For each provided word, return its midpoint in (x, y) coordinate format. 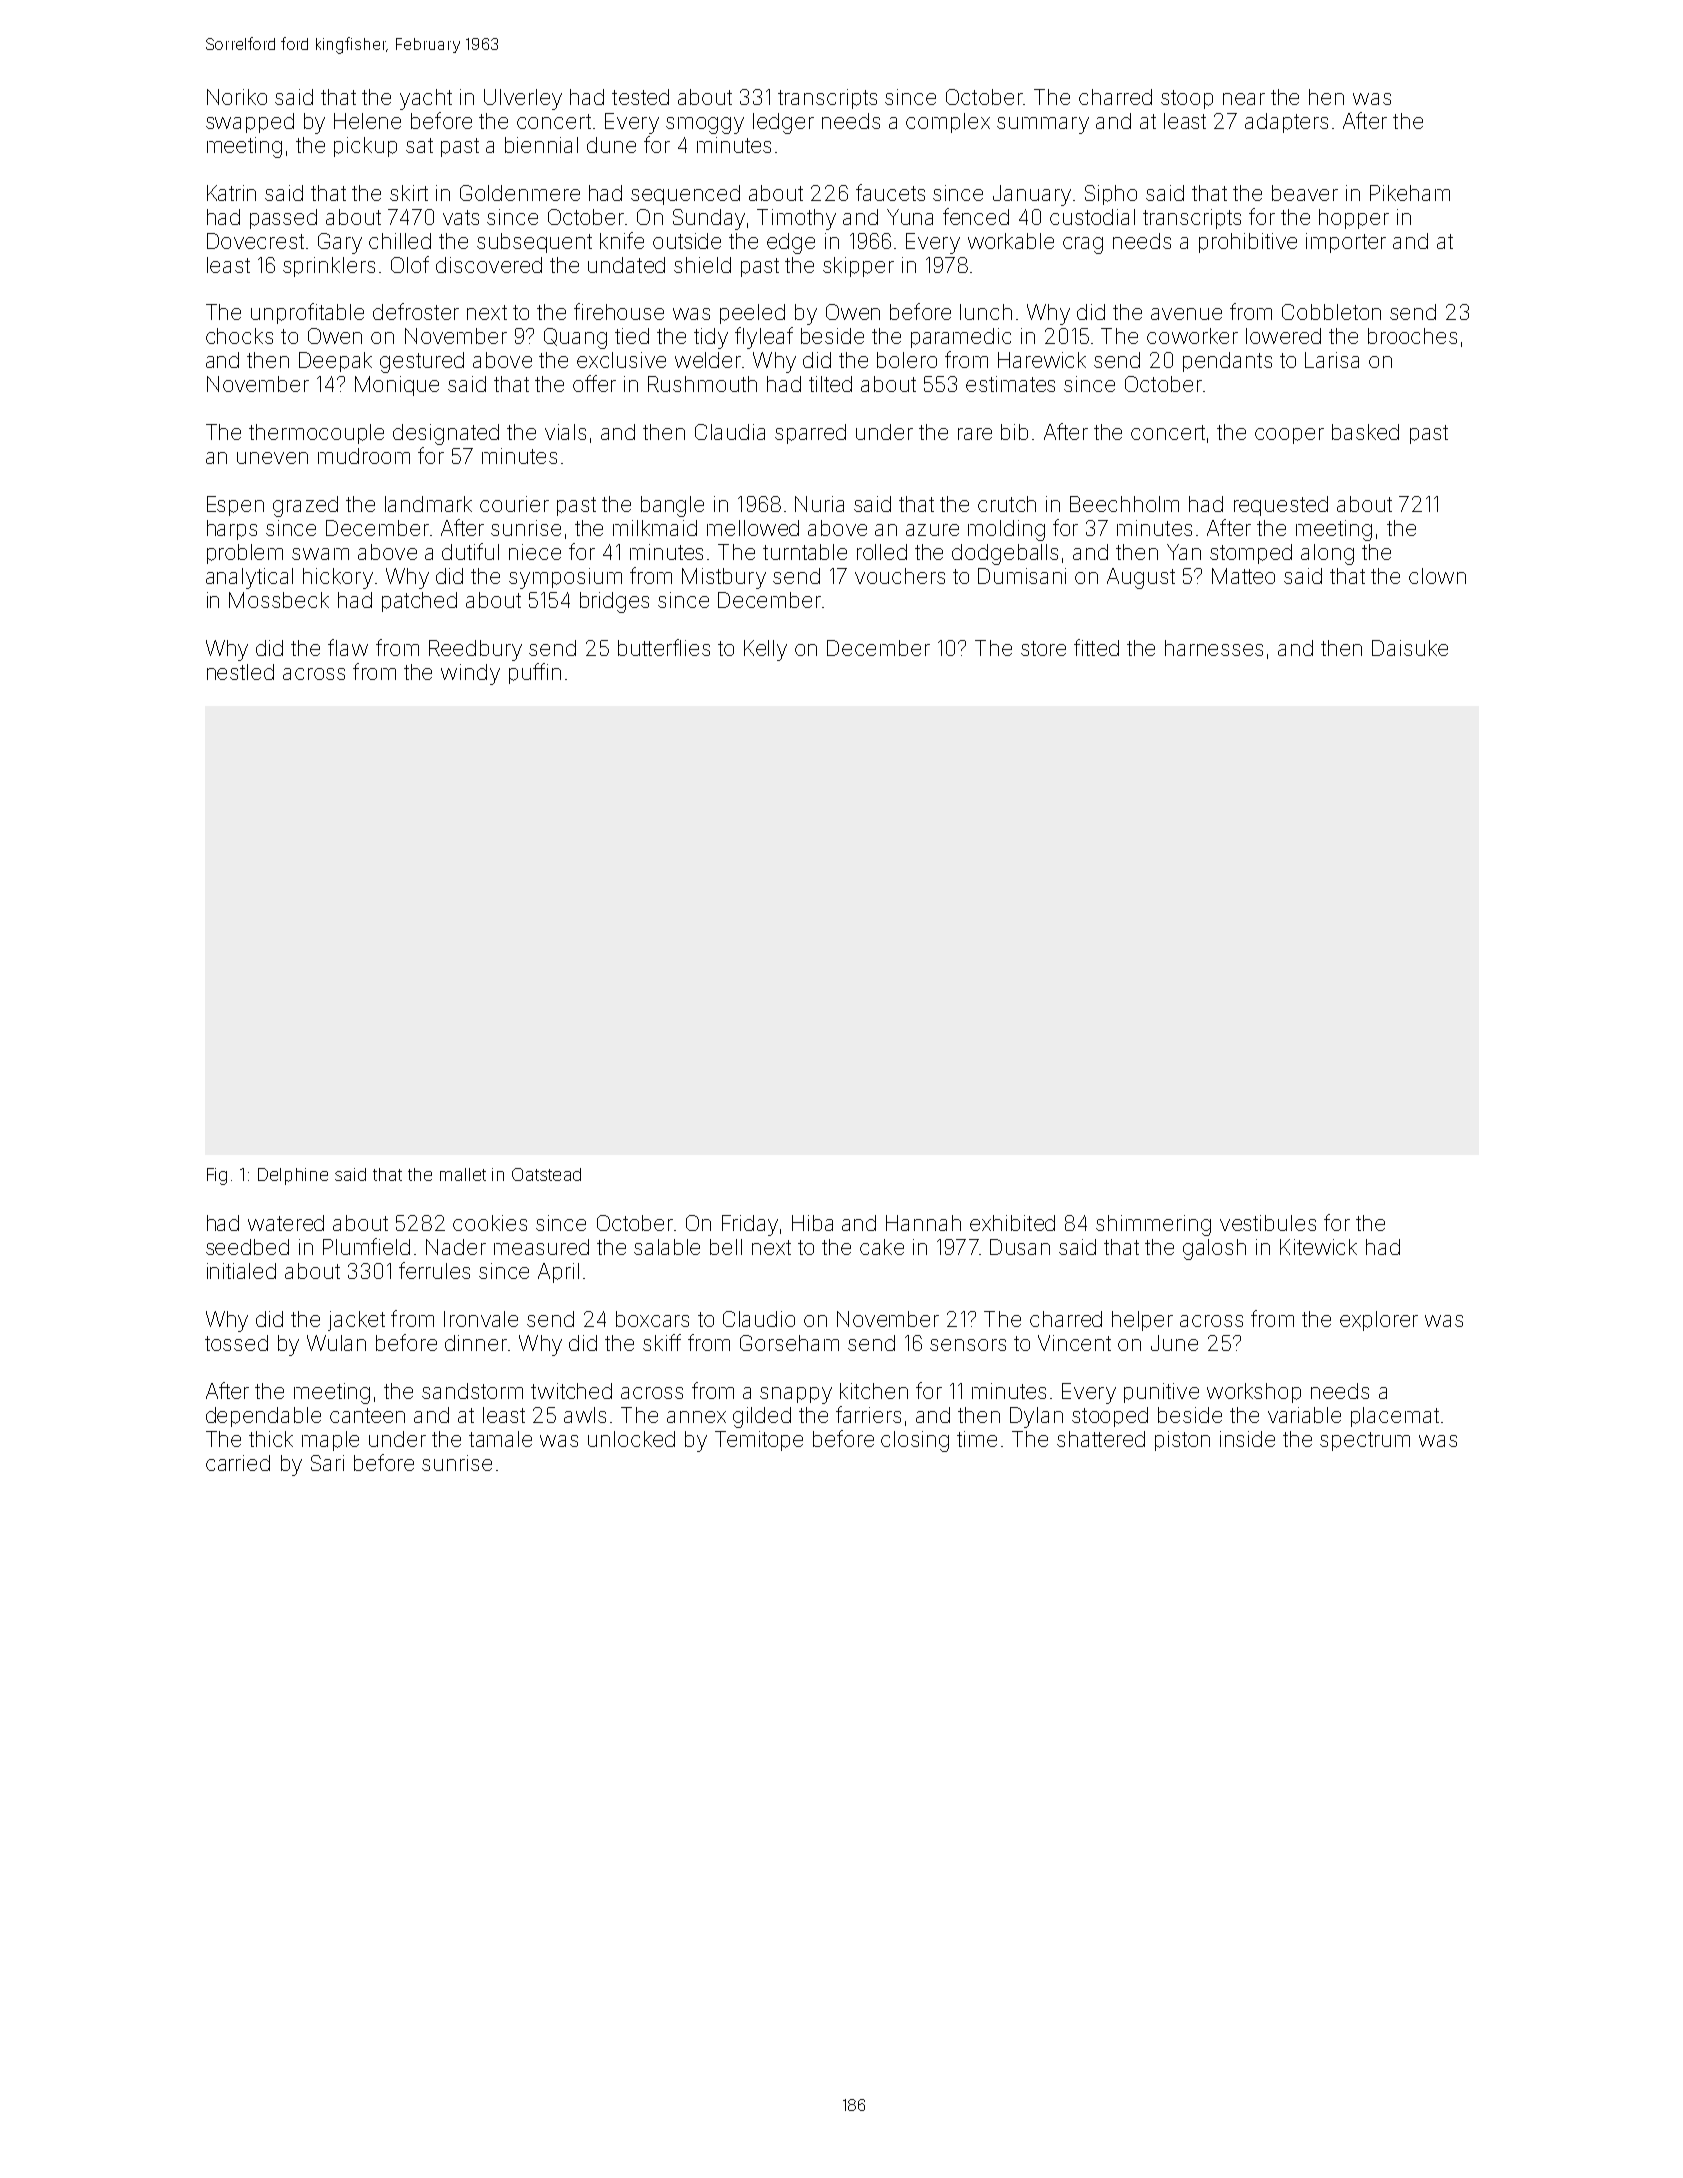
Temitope (759, 1441)
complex (948, 123)
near (1244, 99)
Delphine (293, 1176)
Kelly (765, 650)
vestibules (1268, 1223)
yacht (426, 99)
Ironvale (481, 1319)
